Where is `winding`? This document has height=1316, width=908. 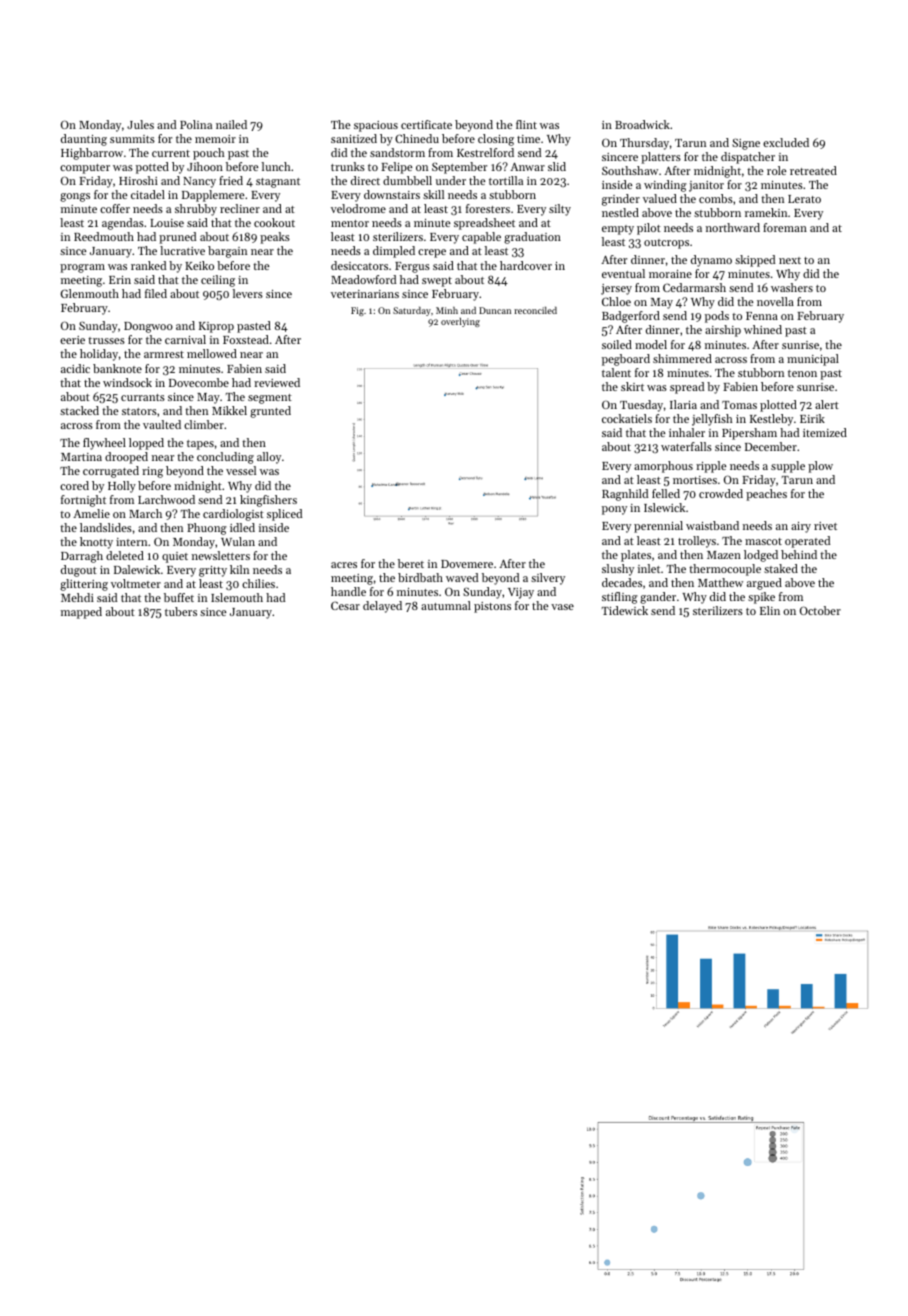 winding is located at coordinates (665, 186).
